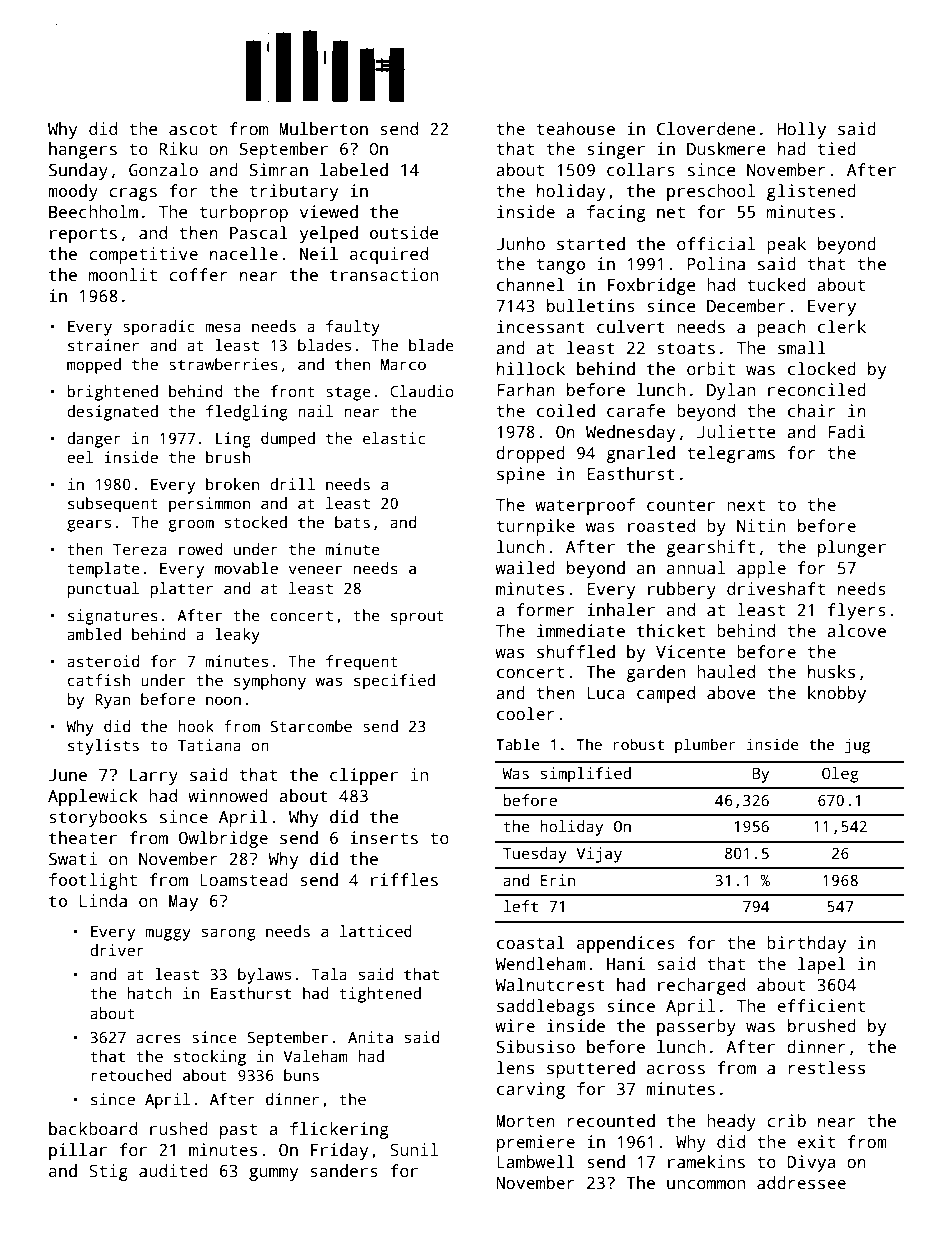  Describe the element at coordinates (857, 746) in the screenshot. I see `jug` at that location.
